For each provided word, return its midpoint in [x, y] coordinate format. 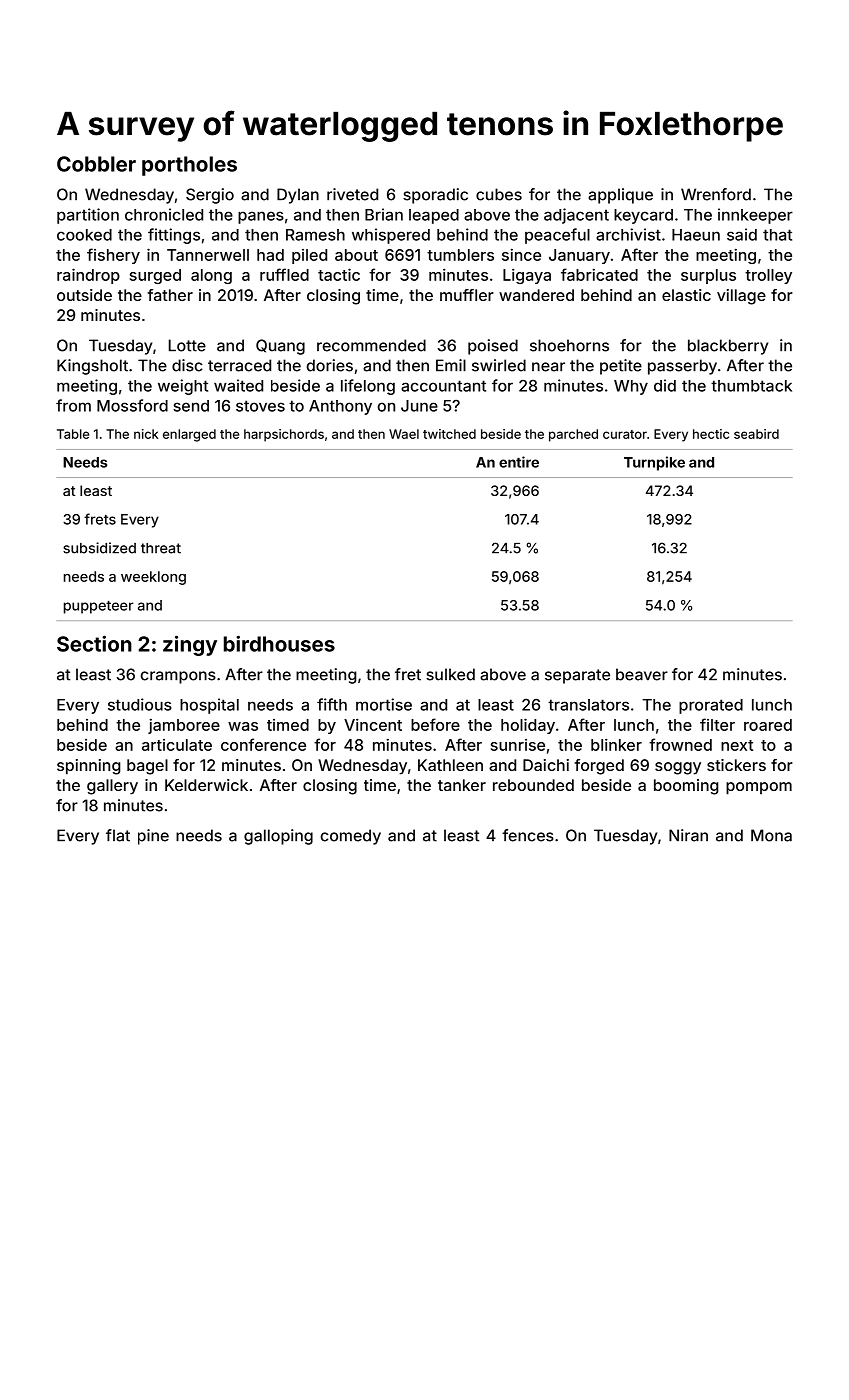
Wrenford [716, 194]
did [665, 385]
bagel [147, 767]
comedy [351, 837]
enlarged [189, 435]
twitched [449, 434]
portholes [189, 166]
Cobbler [96, 164]
